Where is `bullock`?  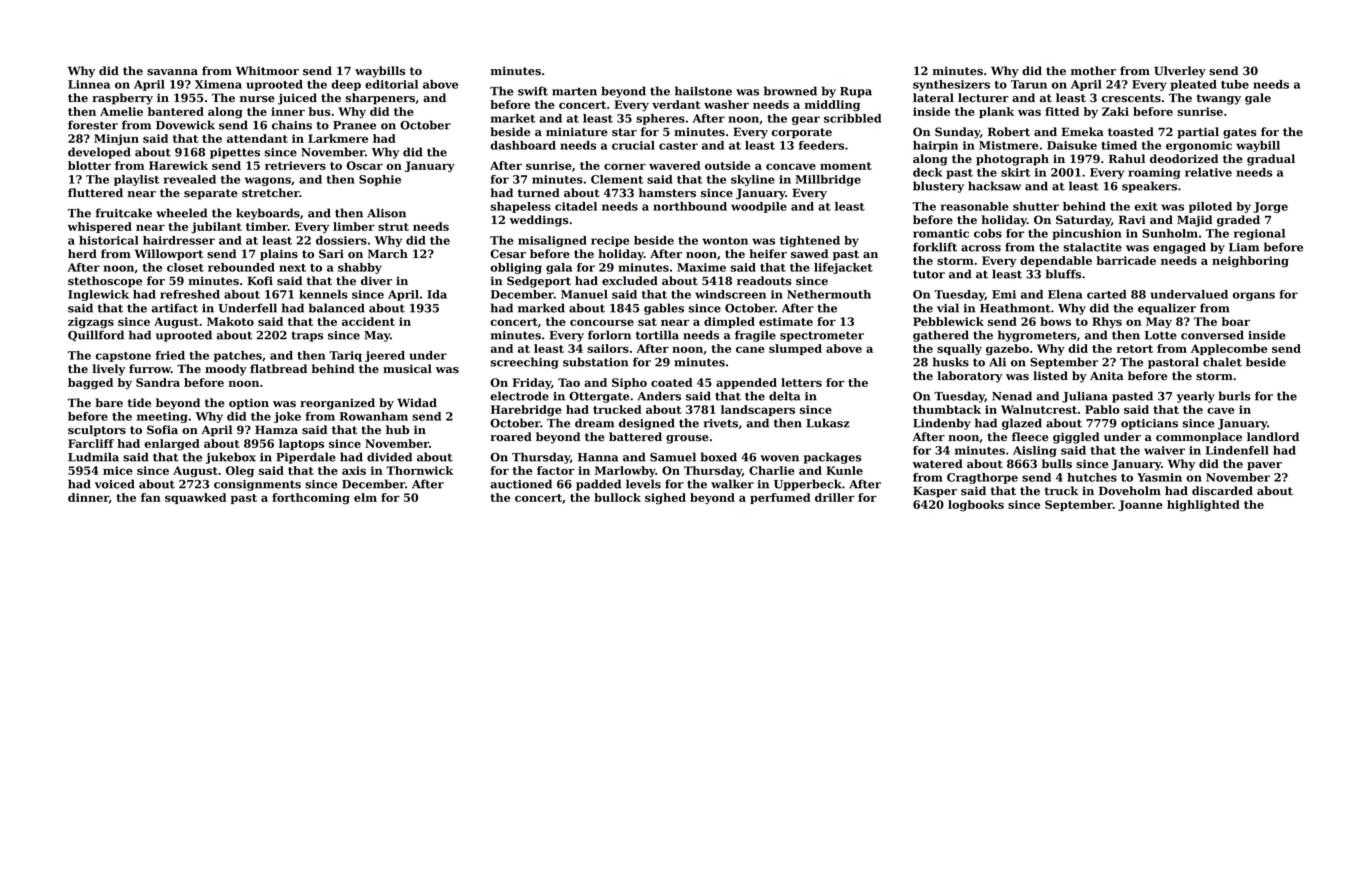 bullock is located at coordinates (617, 497).
